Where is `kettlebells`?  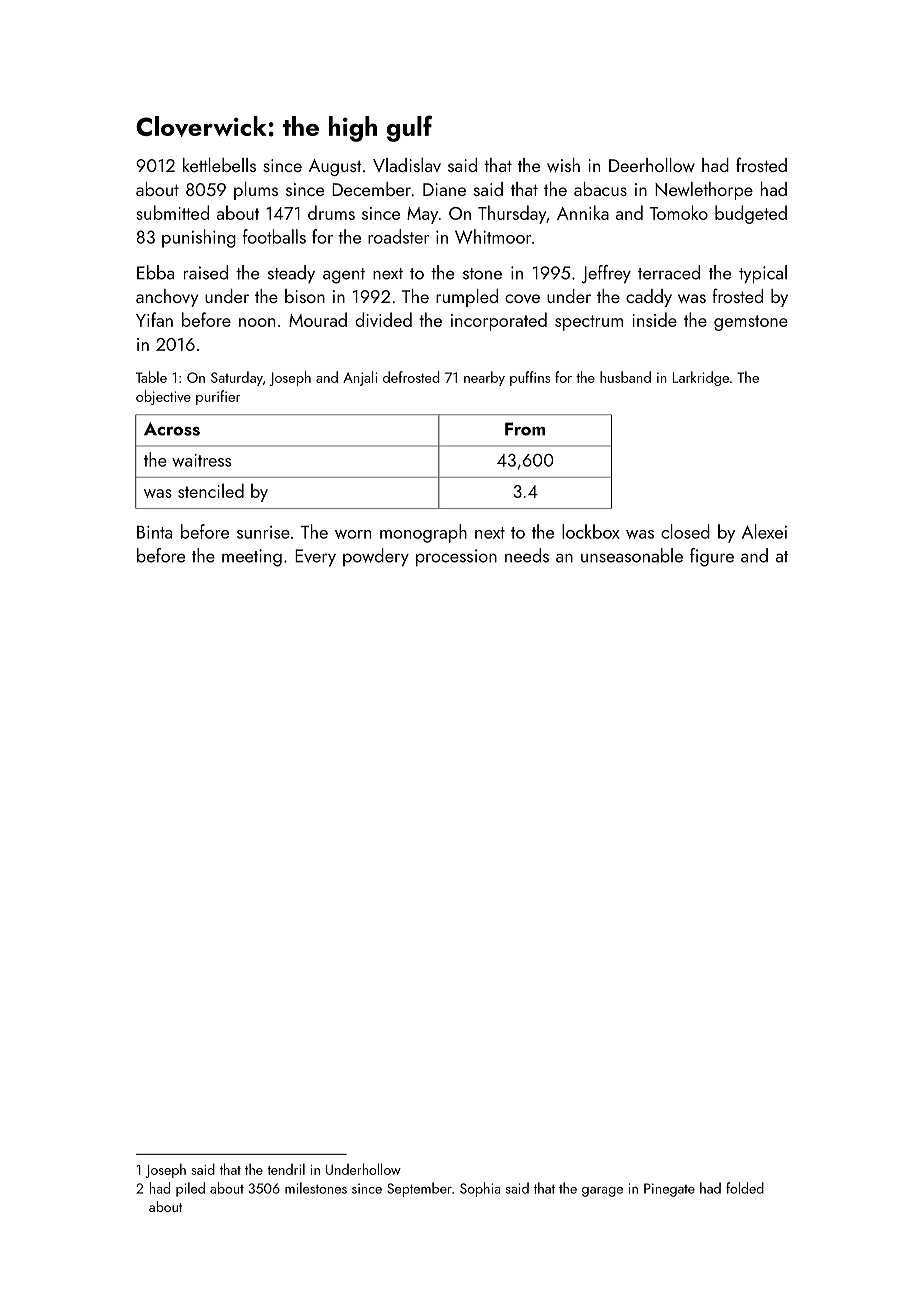 kettlebells is located at coordinates (219, 165).
